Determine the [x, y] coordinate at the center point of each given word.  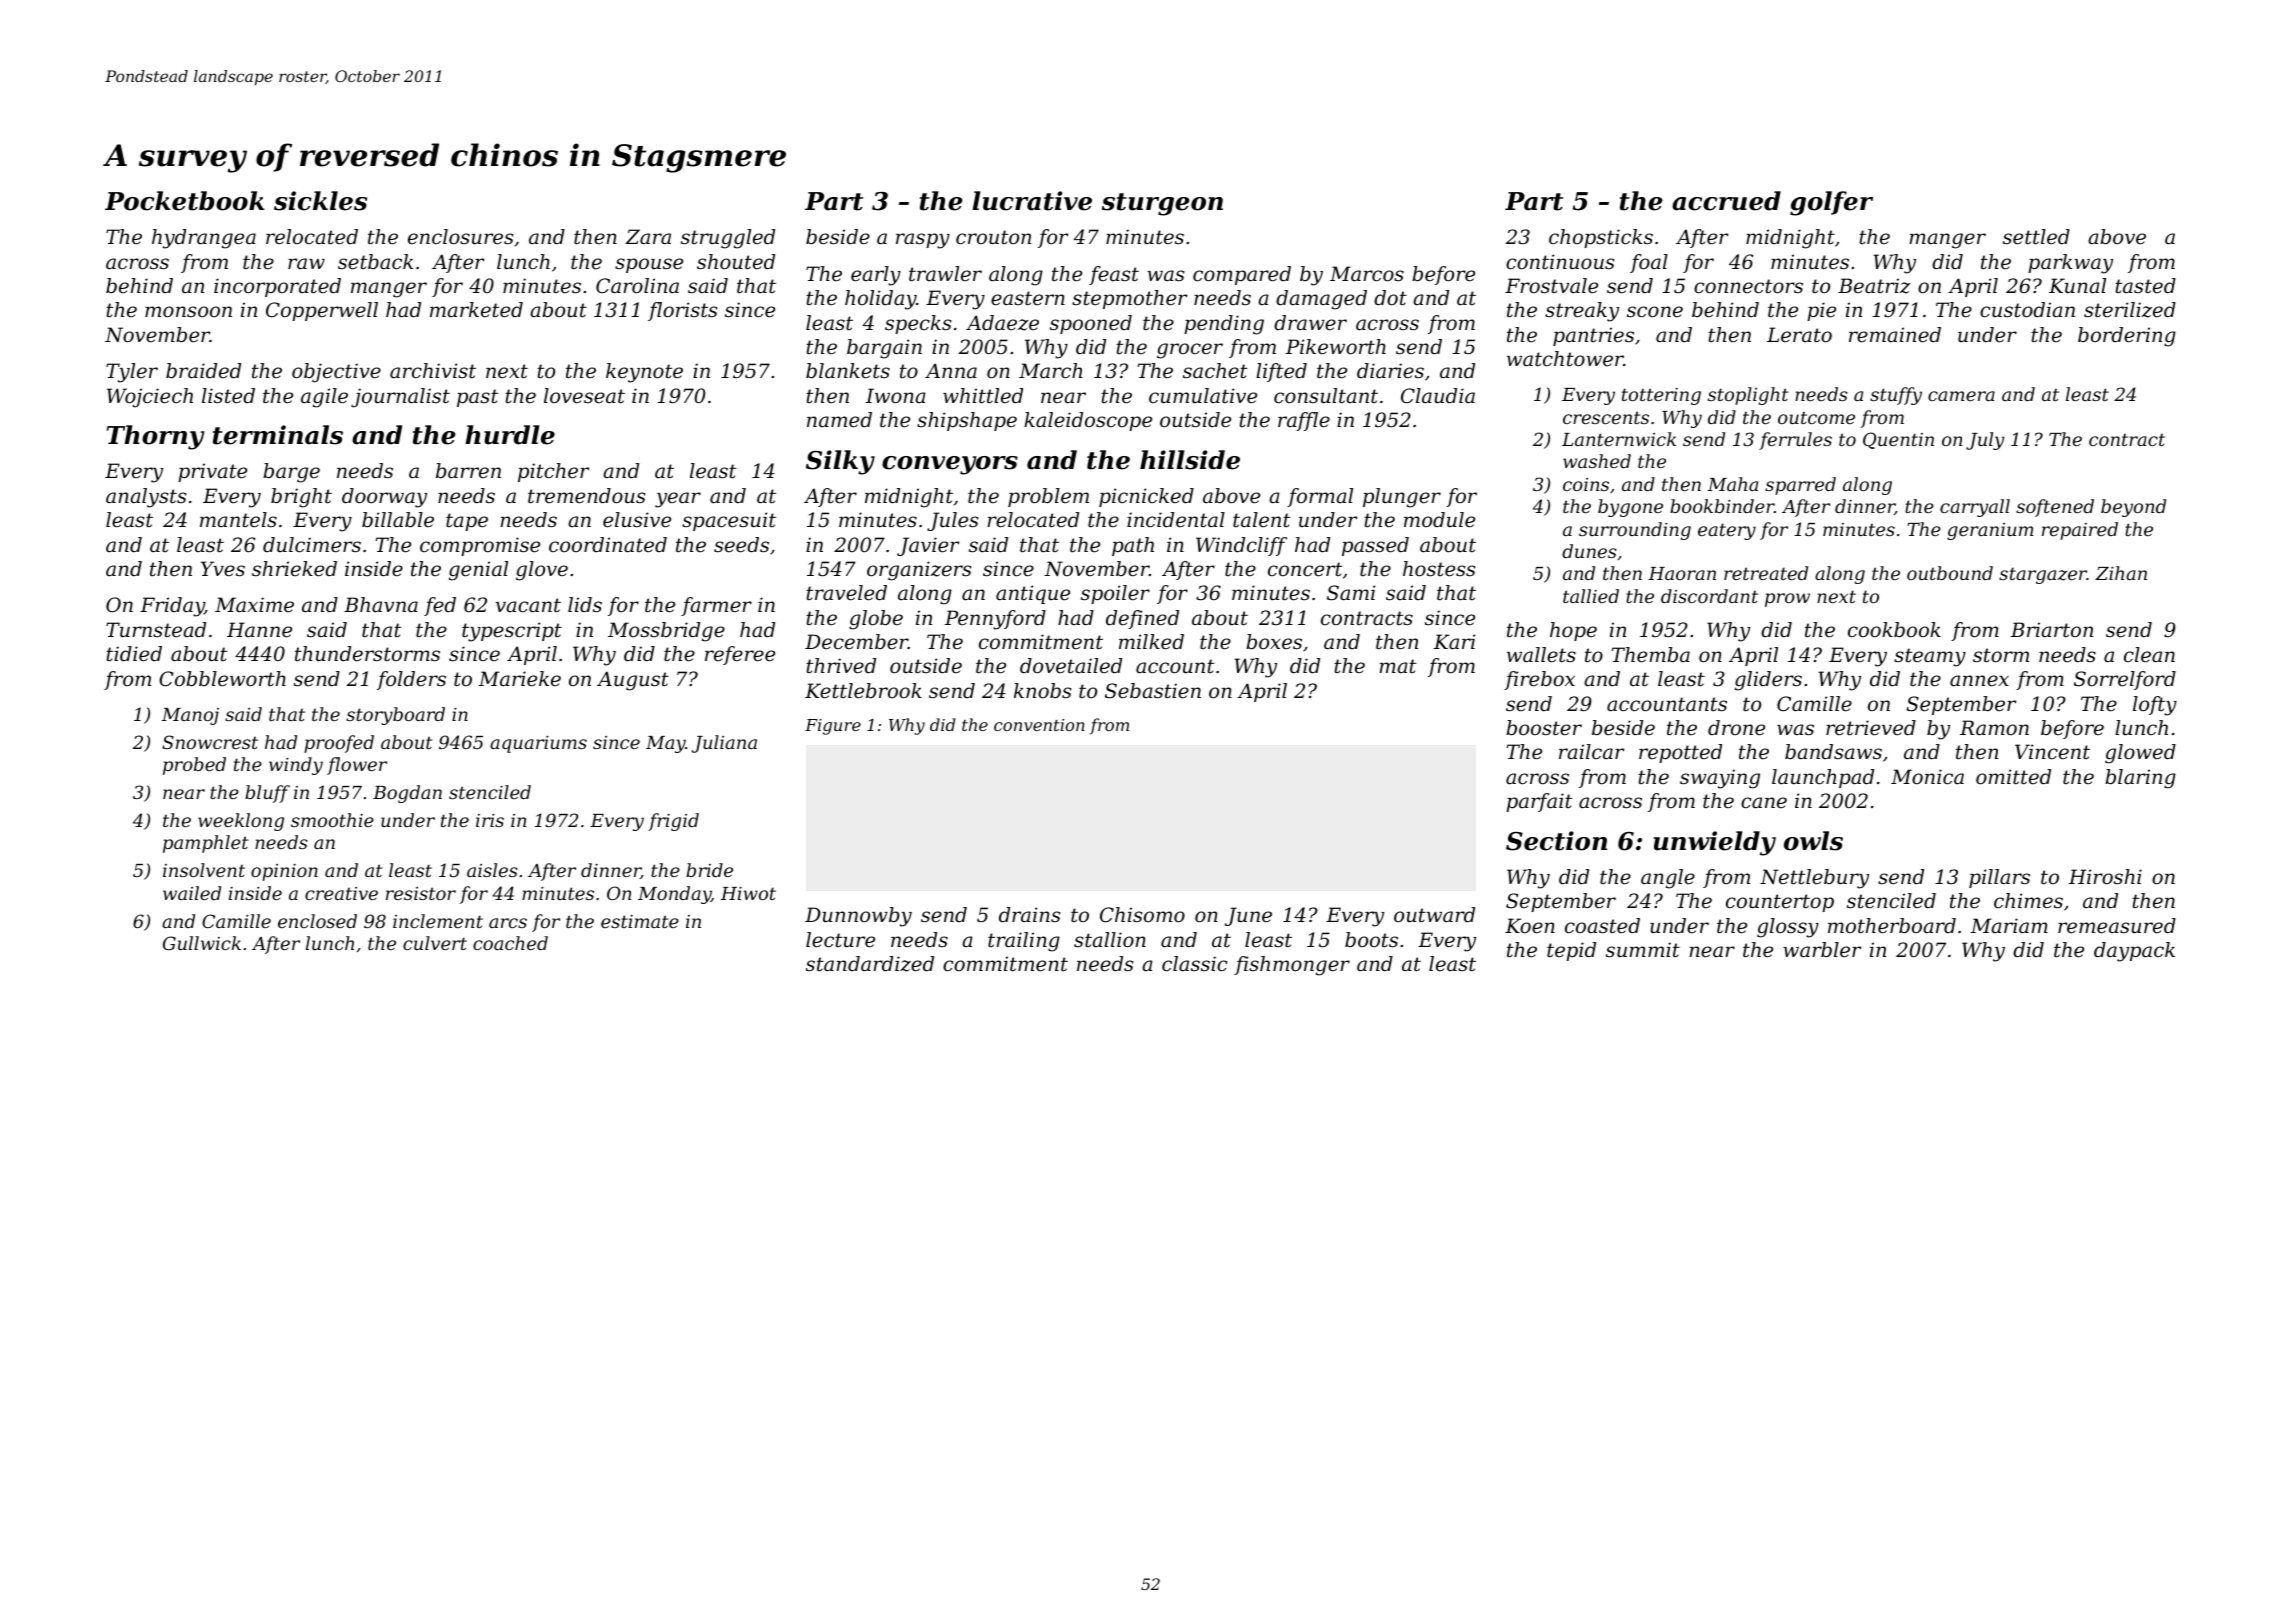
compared [1242, 275]
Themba [1651, 655]
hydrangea [204, 239]
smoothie [332, 820]
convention [1039, 725]
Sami [1351, 593]
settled [2036, 237]
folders [411, 680]
